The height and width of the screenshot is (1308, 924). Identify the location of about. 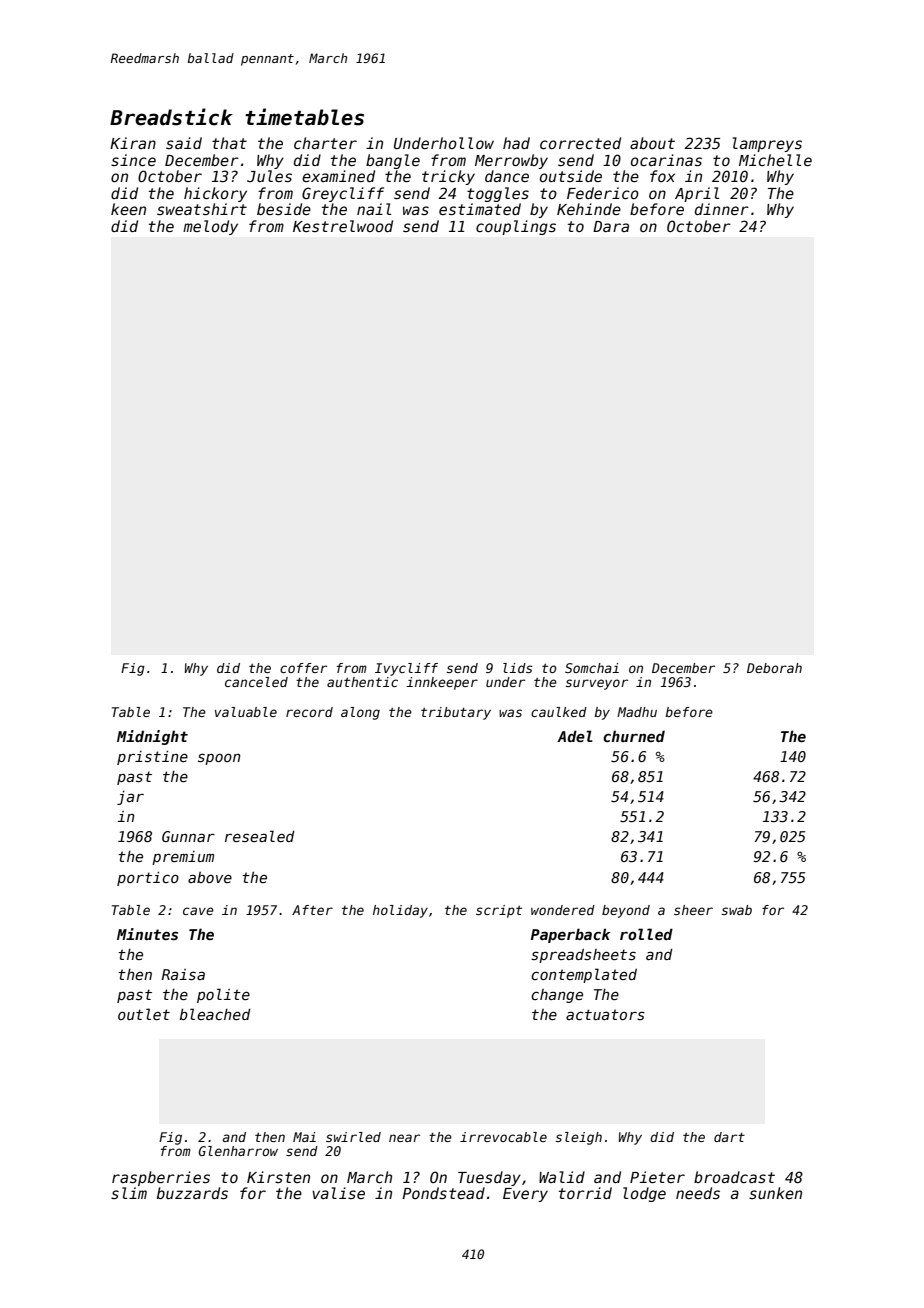
(652, 143).
